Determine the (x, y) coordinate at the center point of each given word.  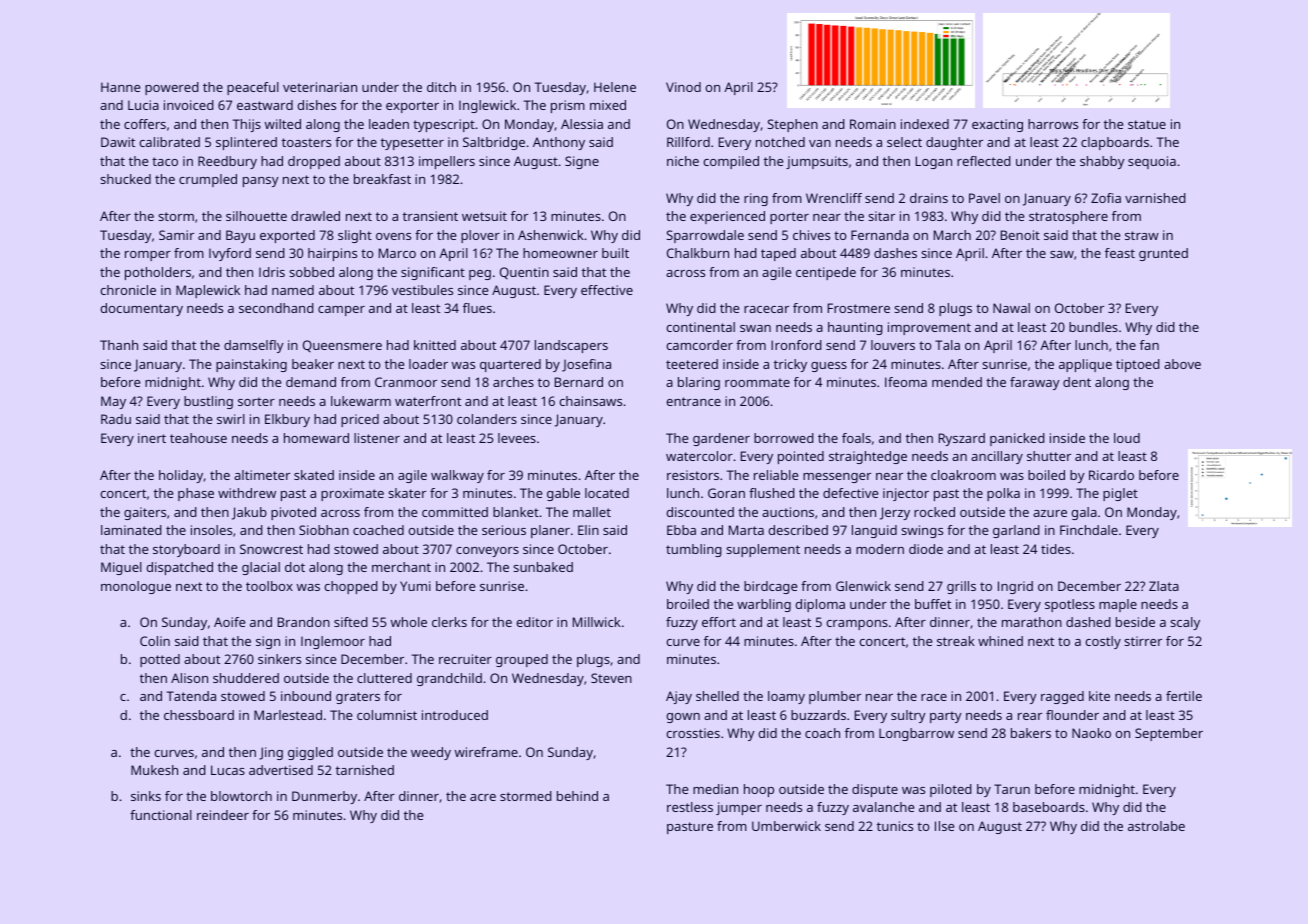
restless (690, 807)
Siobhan (324, 530)
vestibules (422, 290)
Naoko (1091, 733)
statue (1147, 124)
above (1182, 364)
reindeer (223, 815)
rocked (934, 512)
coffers (145, 124)
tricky (790, 365)
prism (568, 106)
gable (563, 494)
